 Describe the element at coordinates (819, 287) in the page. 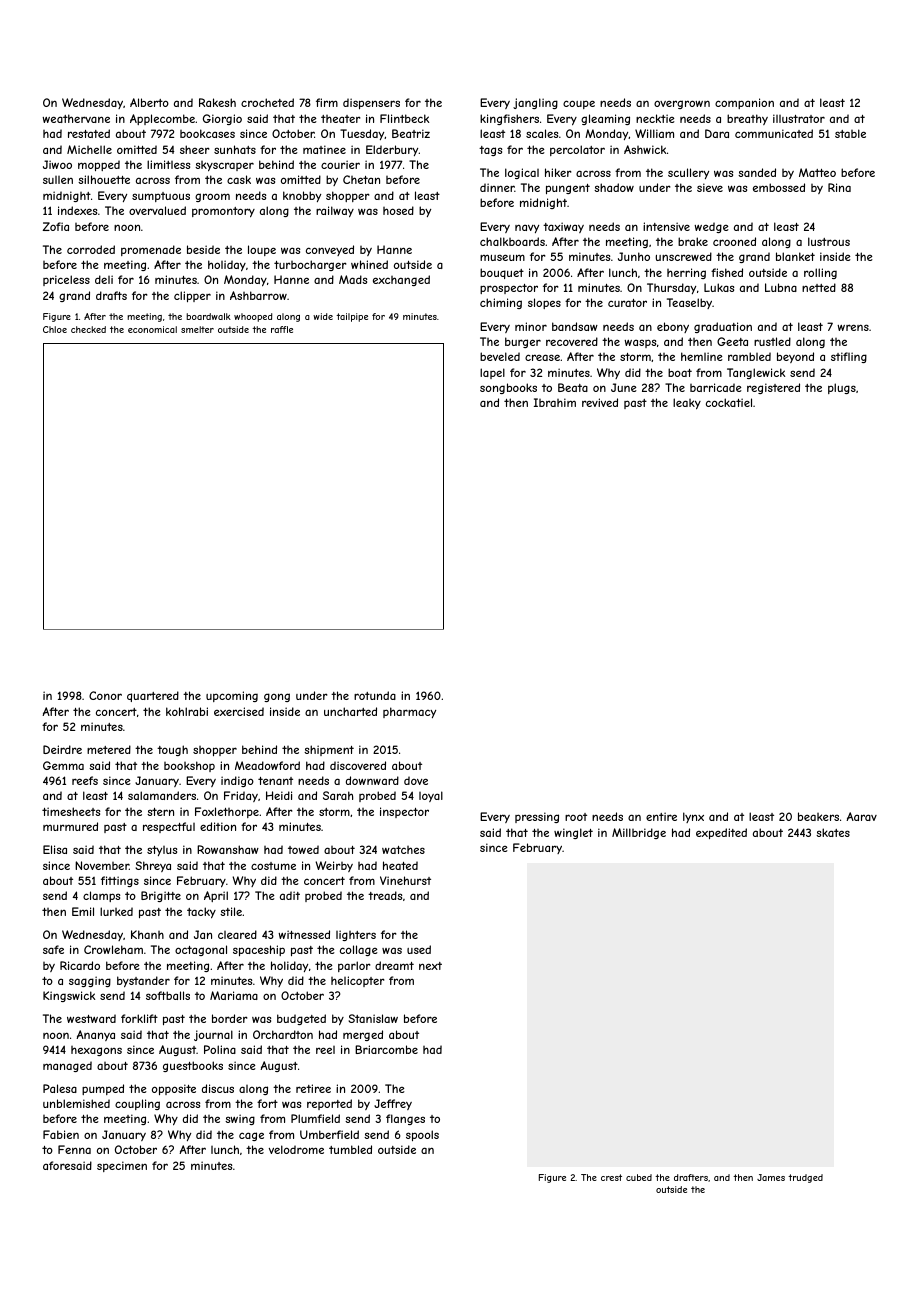

I see `netted` at that location.
